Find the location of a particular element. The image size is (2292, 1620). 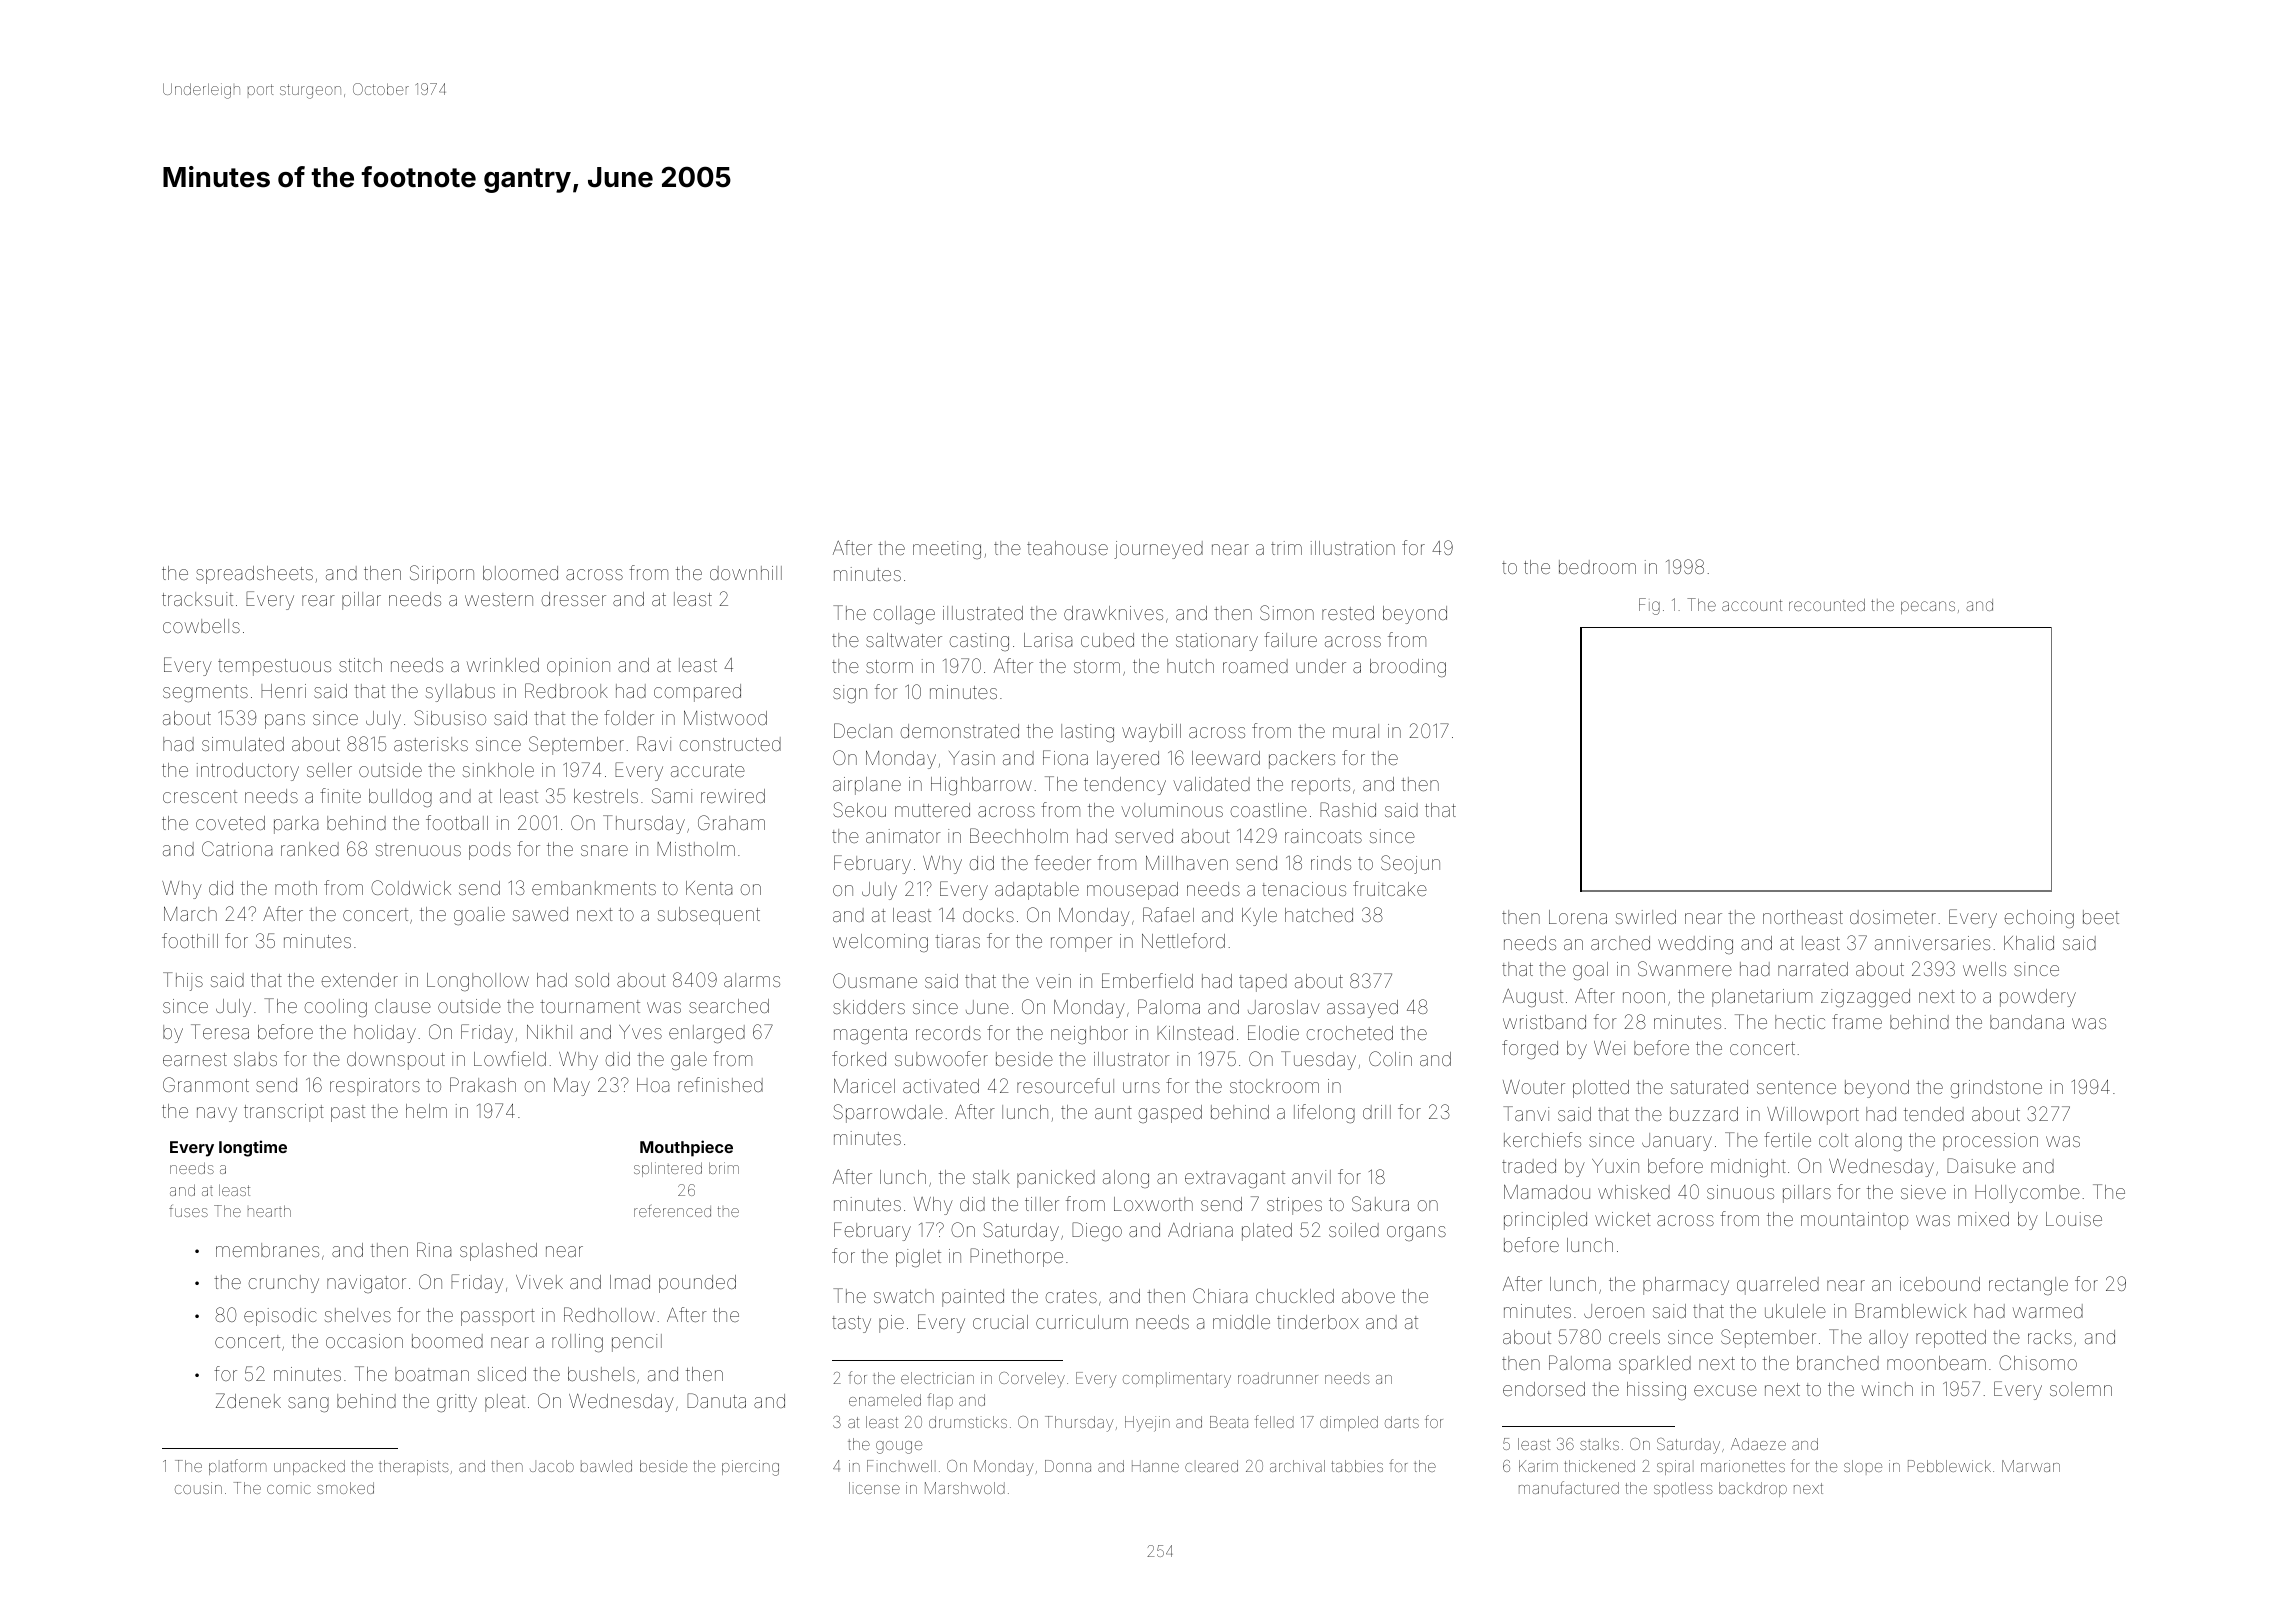

cousin is located at coordinates (198, 1488).
